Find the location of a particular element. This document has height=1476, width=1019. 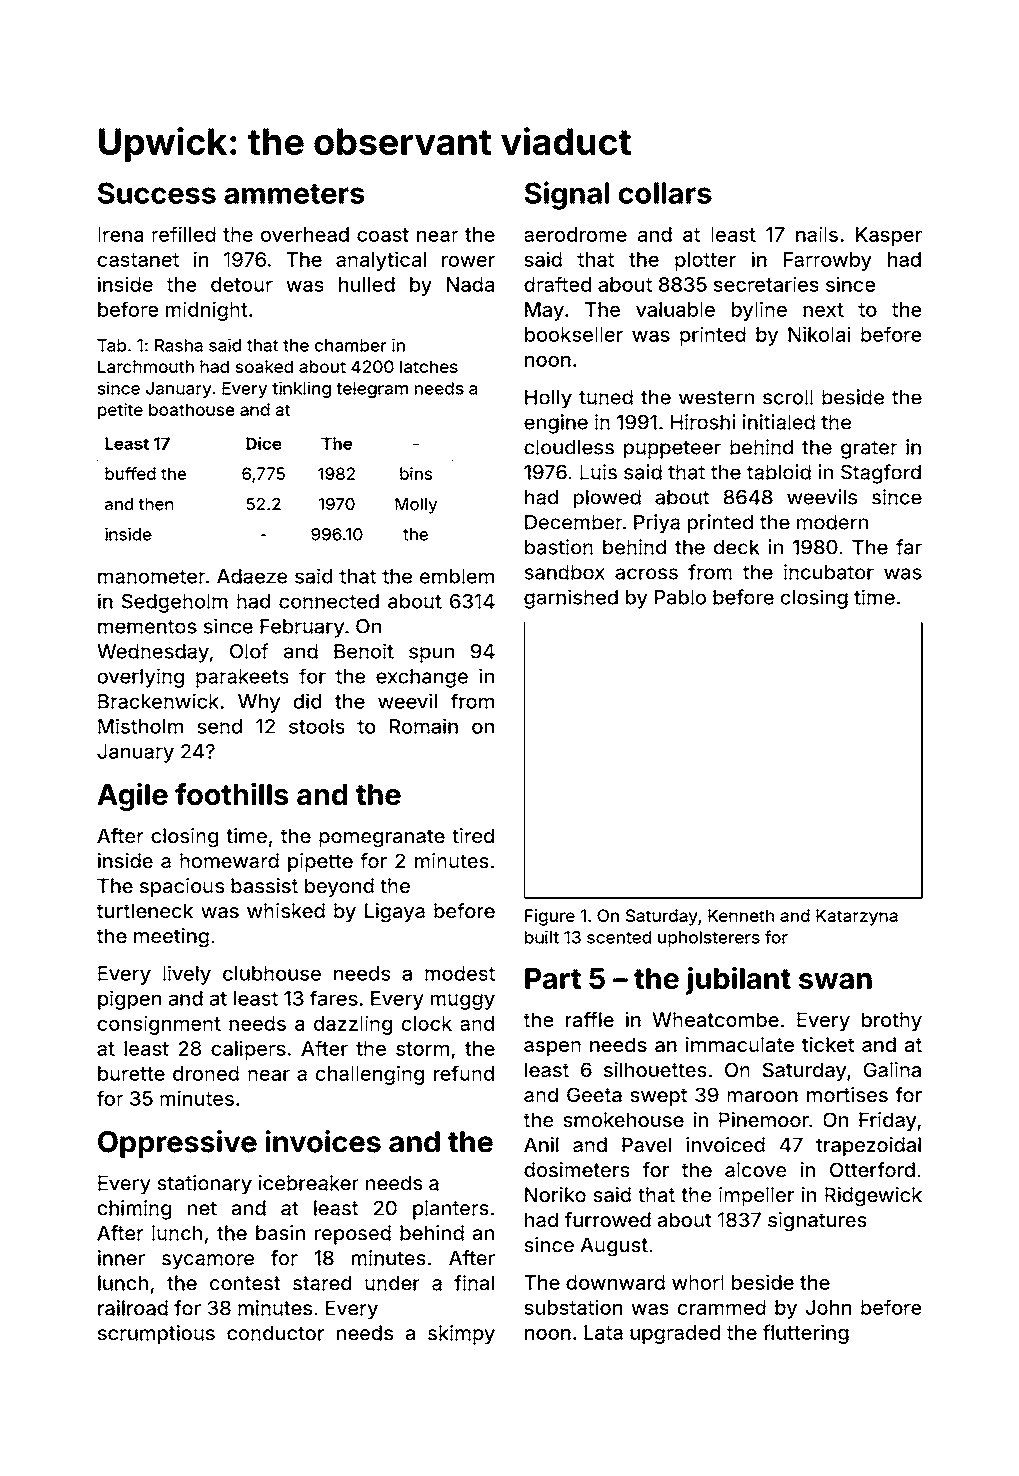

Figure is located at coordinates (550, 917).
